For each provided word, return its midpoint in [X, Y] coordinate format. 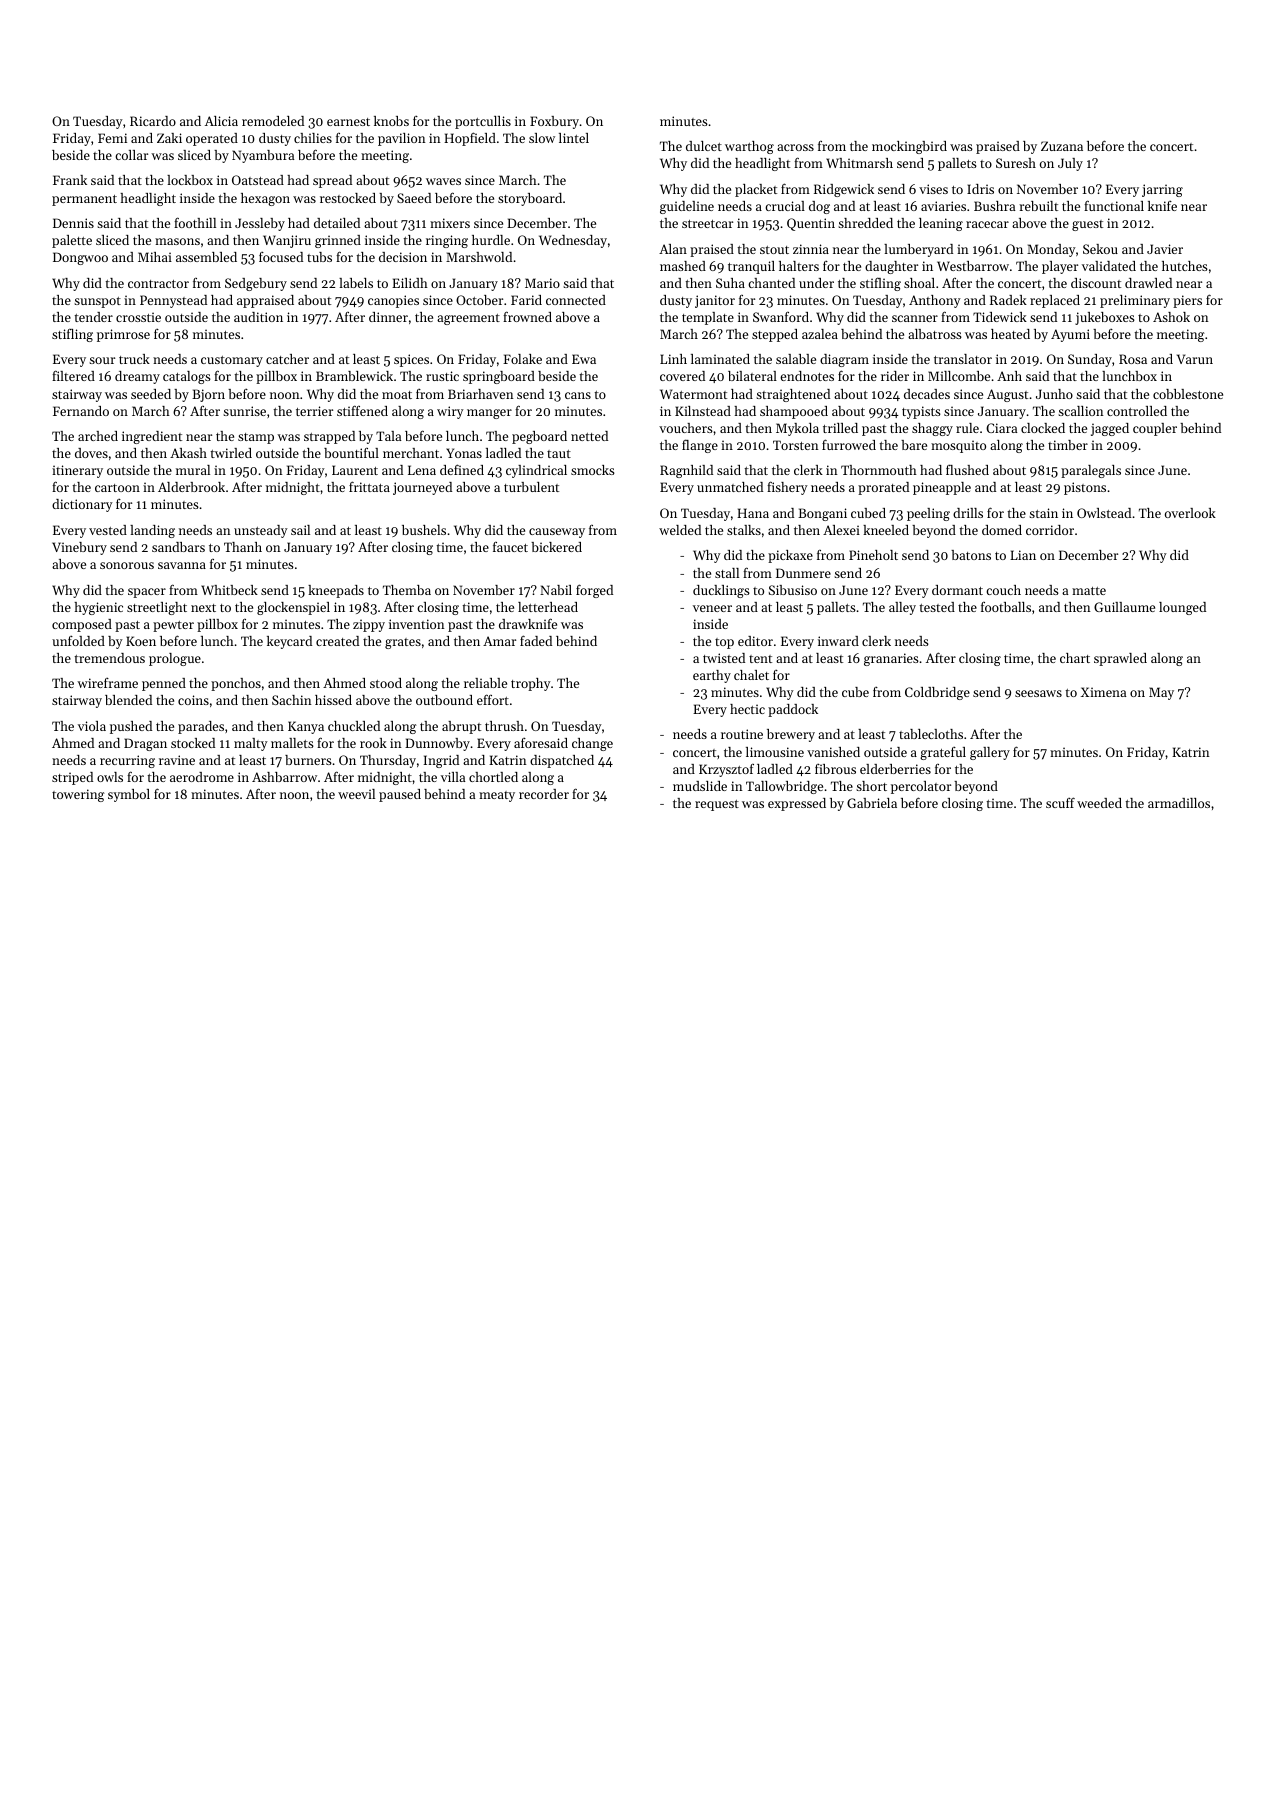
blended [128, 700]
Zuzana [1062, 146]
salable [796, 359]
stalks [744, 530]
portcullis [483, 122]
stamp [256, 438]
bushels [424, 530]
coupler [1155, 429]
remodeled [273, 121]
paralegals [1091, 471]
